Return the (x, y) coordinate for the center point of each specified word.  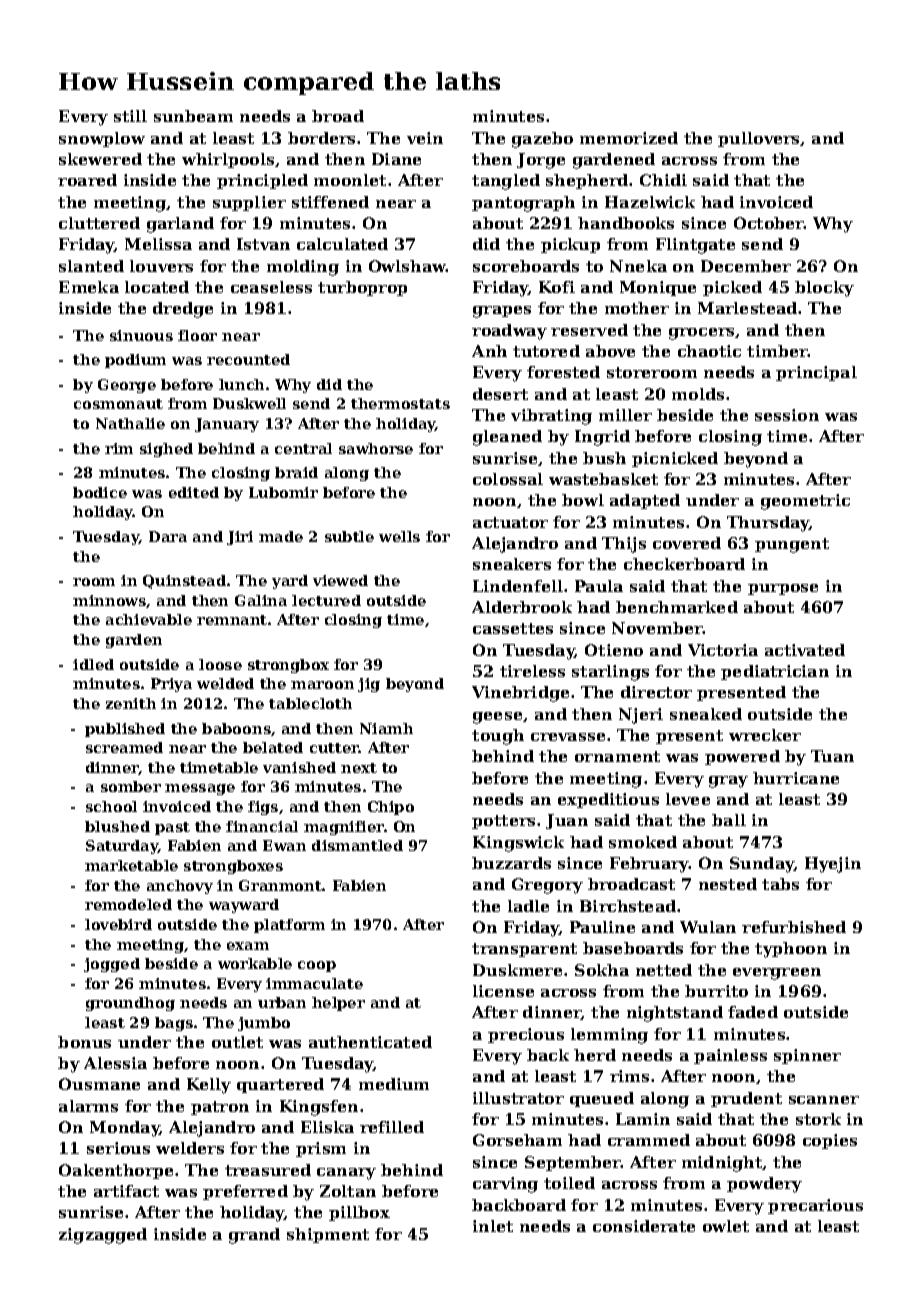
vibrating (551, 417)
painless (730, 1056)
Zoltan (348, 1191)
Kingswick (518, 844)
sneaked (706, 714)
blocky (824, 289)
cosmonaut (118, 404)
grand (254, 1236)
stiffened (330, 202)
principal (816, 373)
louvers (161, 266)
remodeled (128, 904)
